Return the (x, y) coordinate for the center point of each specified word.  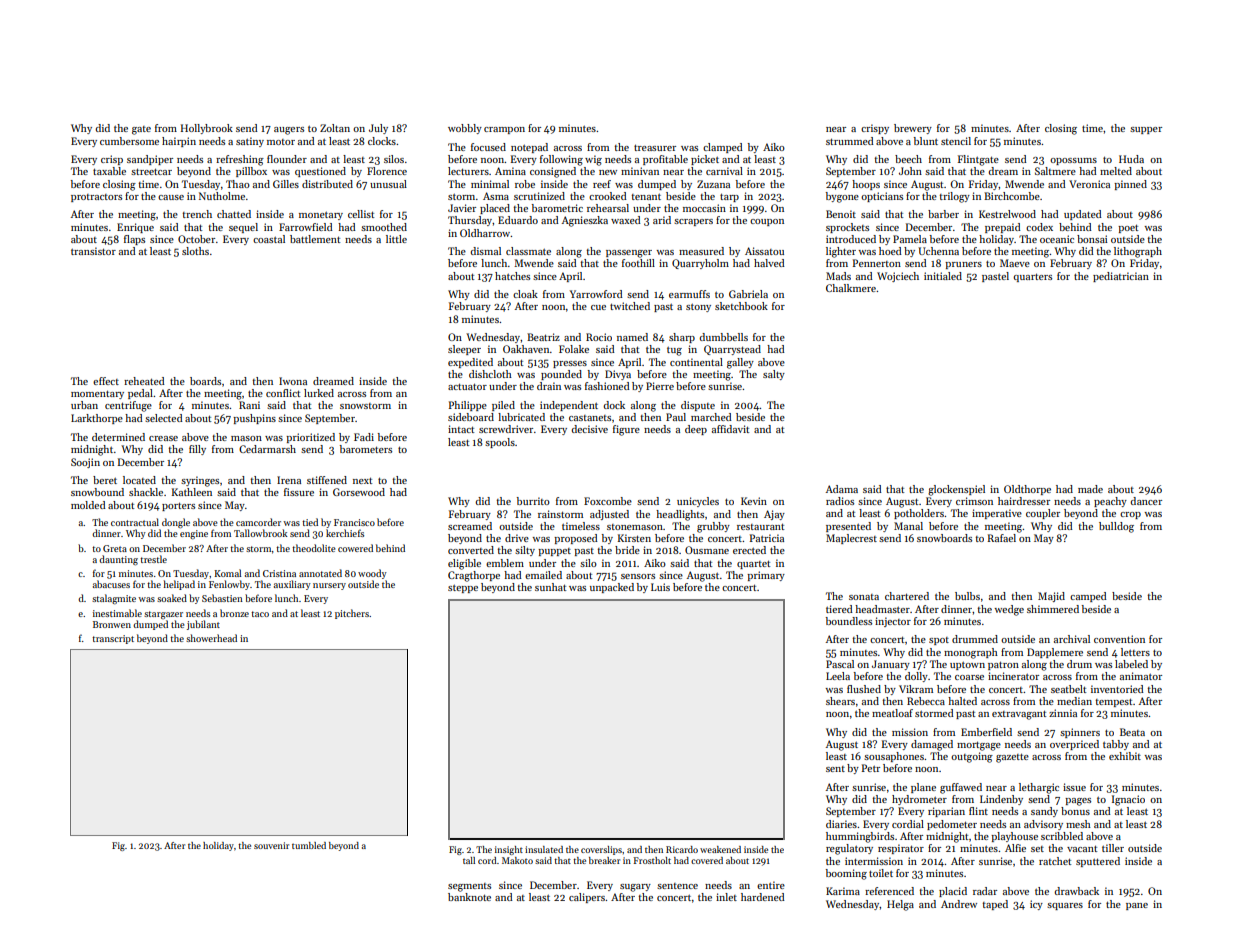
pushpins (254, 419)
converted (471, 550)
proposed (576, 539)
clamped (723, 148)
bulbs (967, 596)
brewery (913, 129)
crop (1130, 515)
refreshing (240, 160)
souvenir (271, 845)
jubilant (203, 625)
